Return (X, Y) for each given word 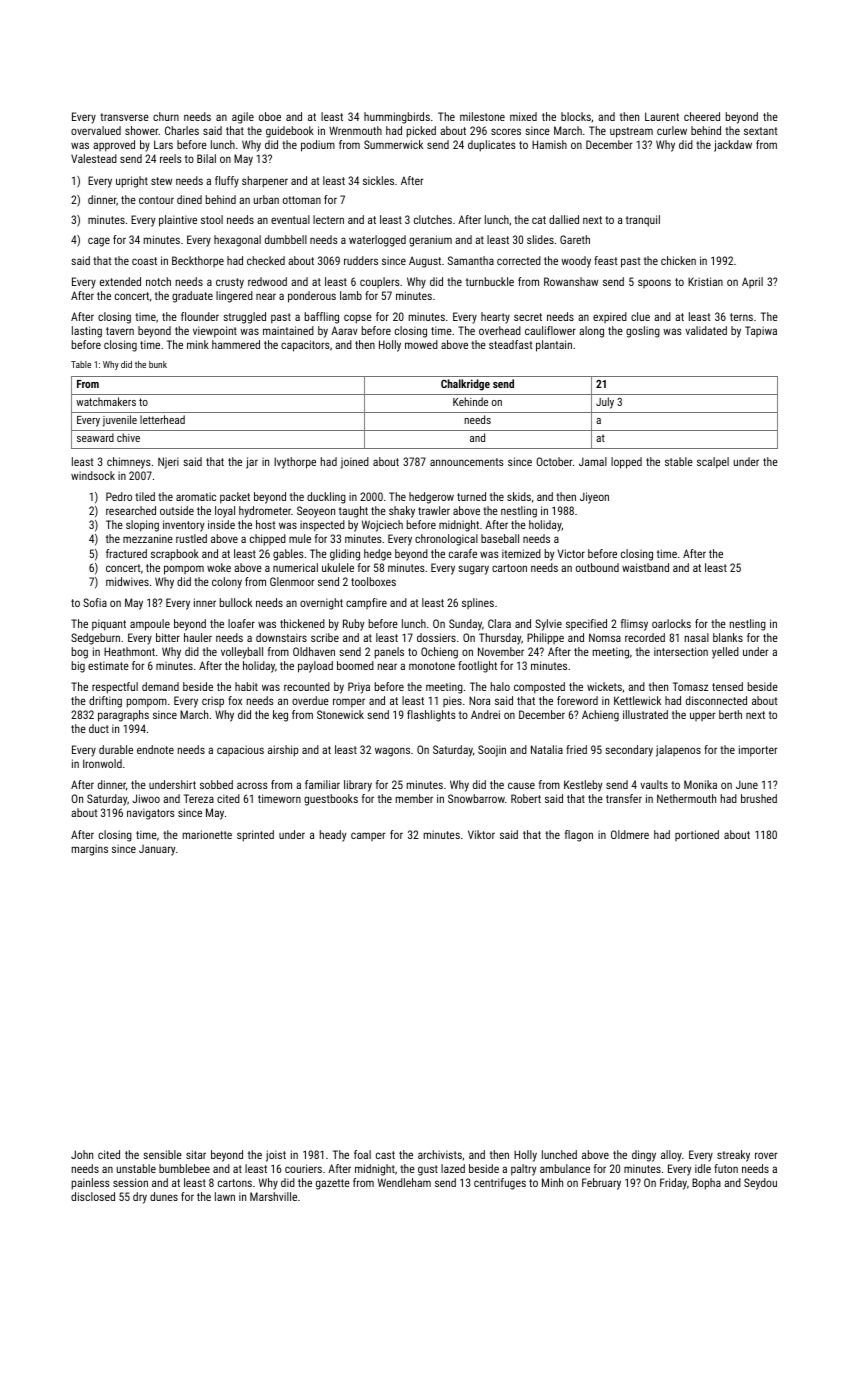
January (157, 850)
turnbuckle (490, 281)
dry (140, 1198)
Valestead (94, 158)
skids (519, 496)
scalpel (713, 463)
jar (252, 463)
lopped (626, 463)
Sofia (95, 602)
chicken (678, 260)
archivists (440, 1154)
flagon (579, 836)
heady (333, 836)
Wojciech (382, 526)
